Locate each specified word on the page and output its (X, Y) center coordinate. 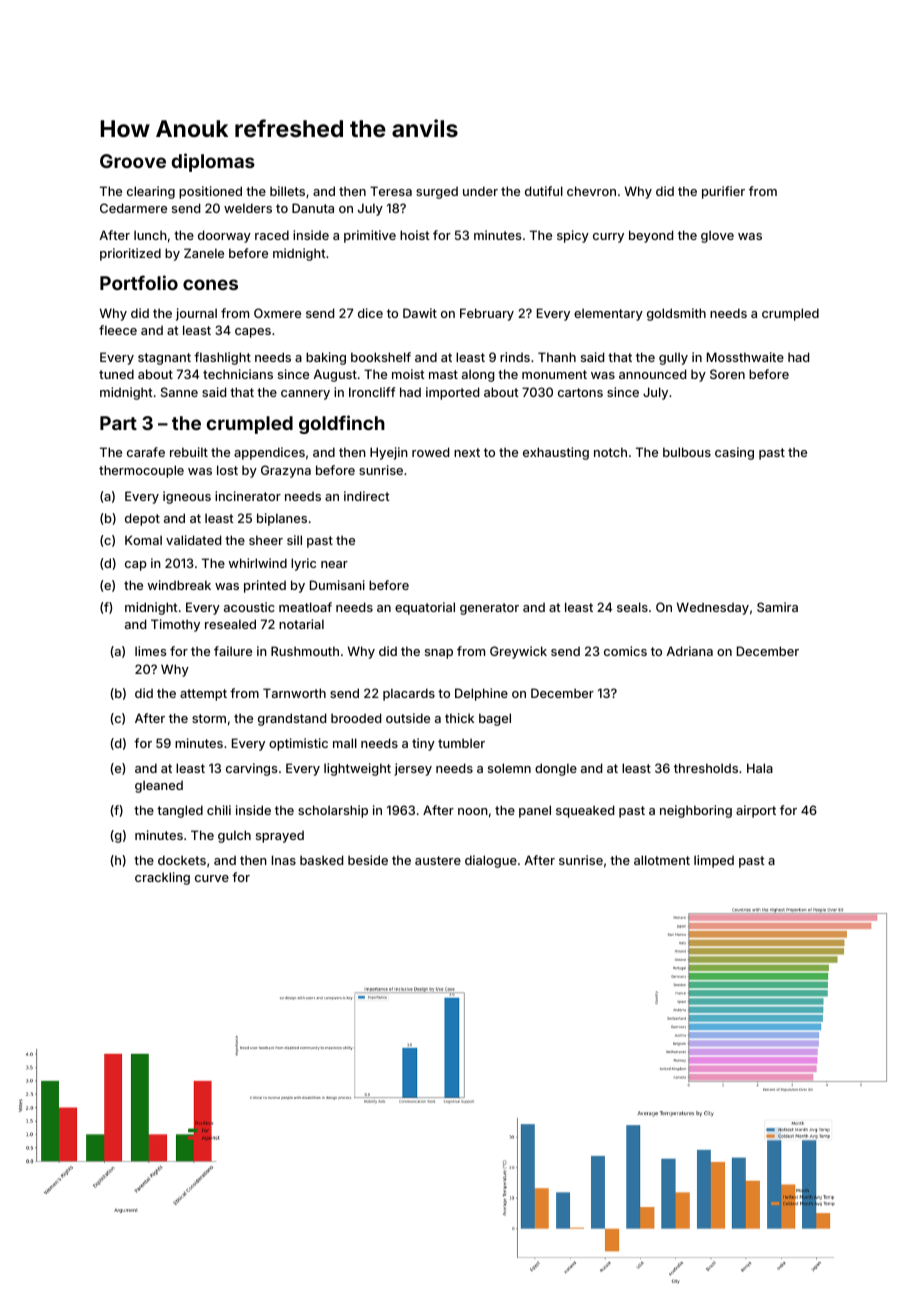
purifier (723, 192)
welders (248, 208)
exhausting (556, 453)
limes (150, 651)
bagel (495, 719)
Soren (727, 374)
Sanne (179, 392)
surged (437, 193)
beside (368, 860)
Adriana (690, 651)
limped (714, 861)
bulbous (687, 452)
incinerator (248, 496)
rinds (515, 357)
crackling (162, 878)
